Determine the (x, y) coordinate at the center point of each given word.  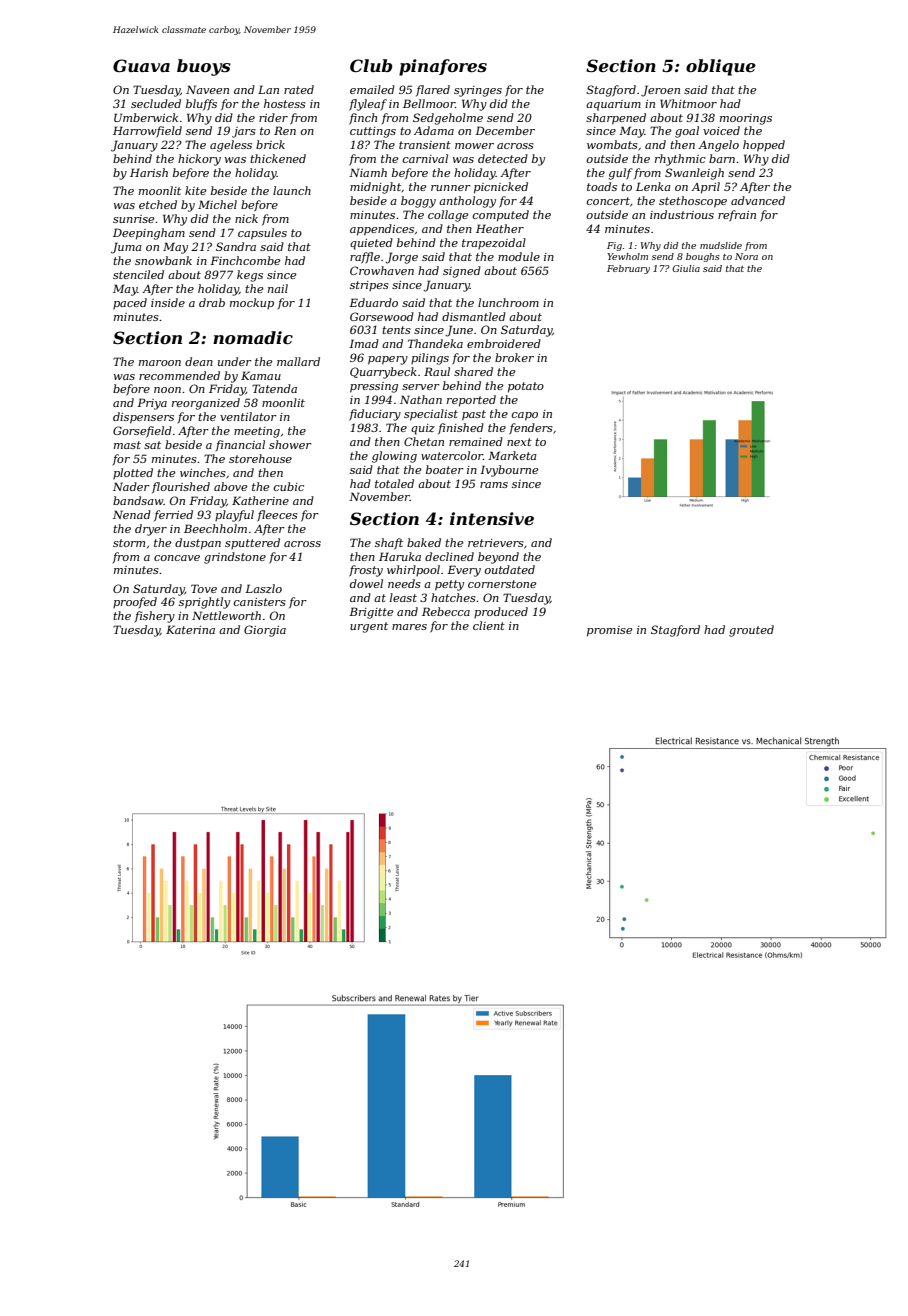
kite (196, 190)
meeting (257, 432)
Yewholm (627, 256)
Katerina (190, 629)
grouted (751, 631)
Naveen (207, 89)
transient (425, 145)
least (403, 597)
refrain (737, 216)
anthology (467, 202)
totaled (394, 483)
